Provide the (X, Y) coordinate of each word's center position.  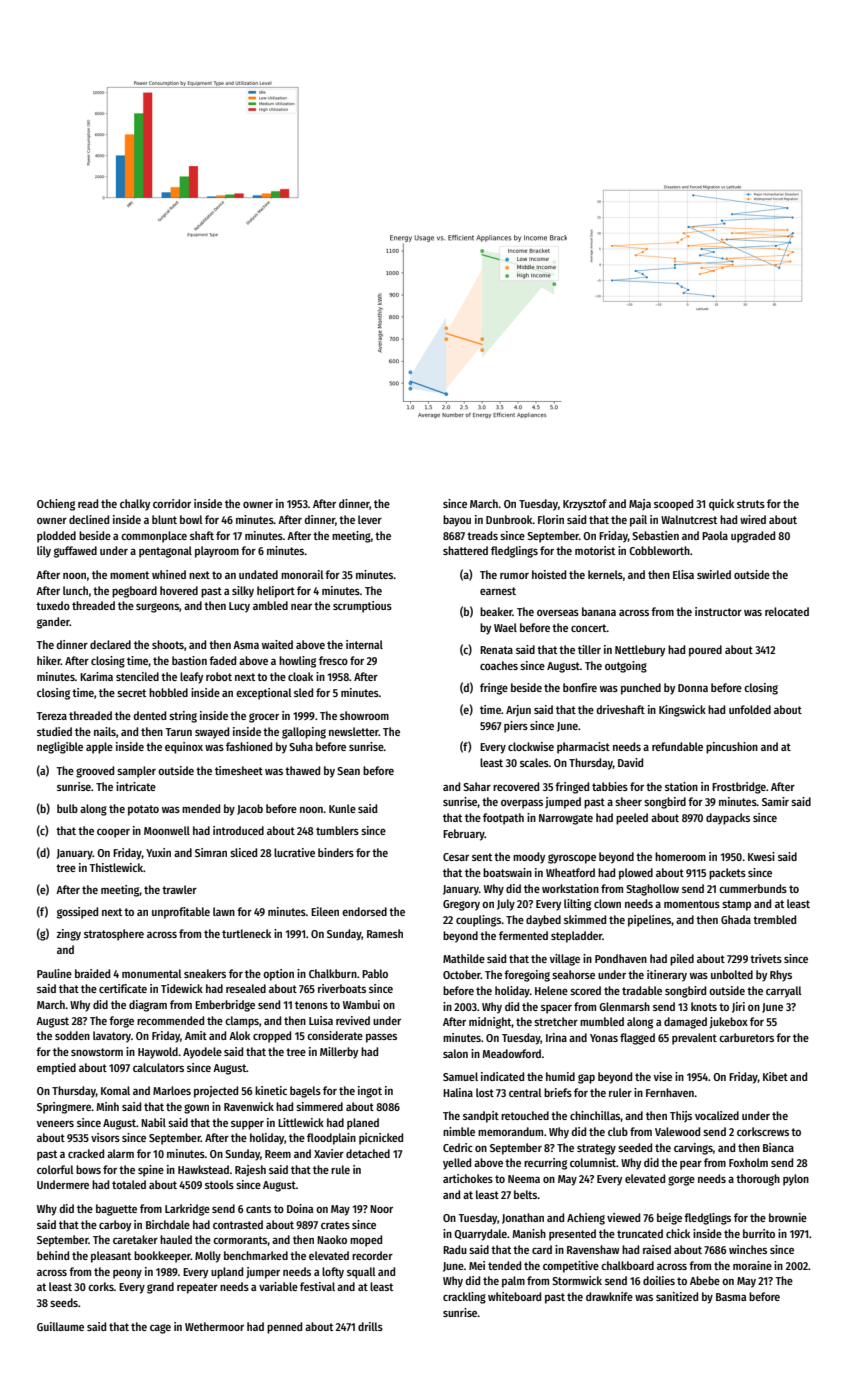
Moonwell (167, 830)
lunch (75, 590)
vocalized (717, 1115)
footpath (503, 819)
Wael (505, 627)
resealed (246, 988)
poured (705, 651)
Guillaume (60, 1326)
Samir (775, 801)
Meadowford (512, 1053)
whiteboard (514, 1296)
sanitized (677, 1296)
